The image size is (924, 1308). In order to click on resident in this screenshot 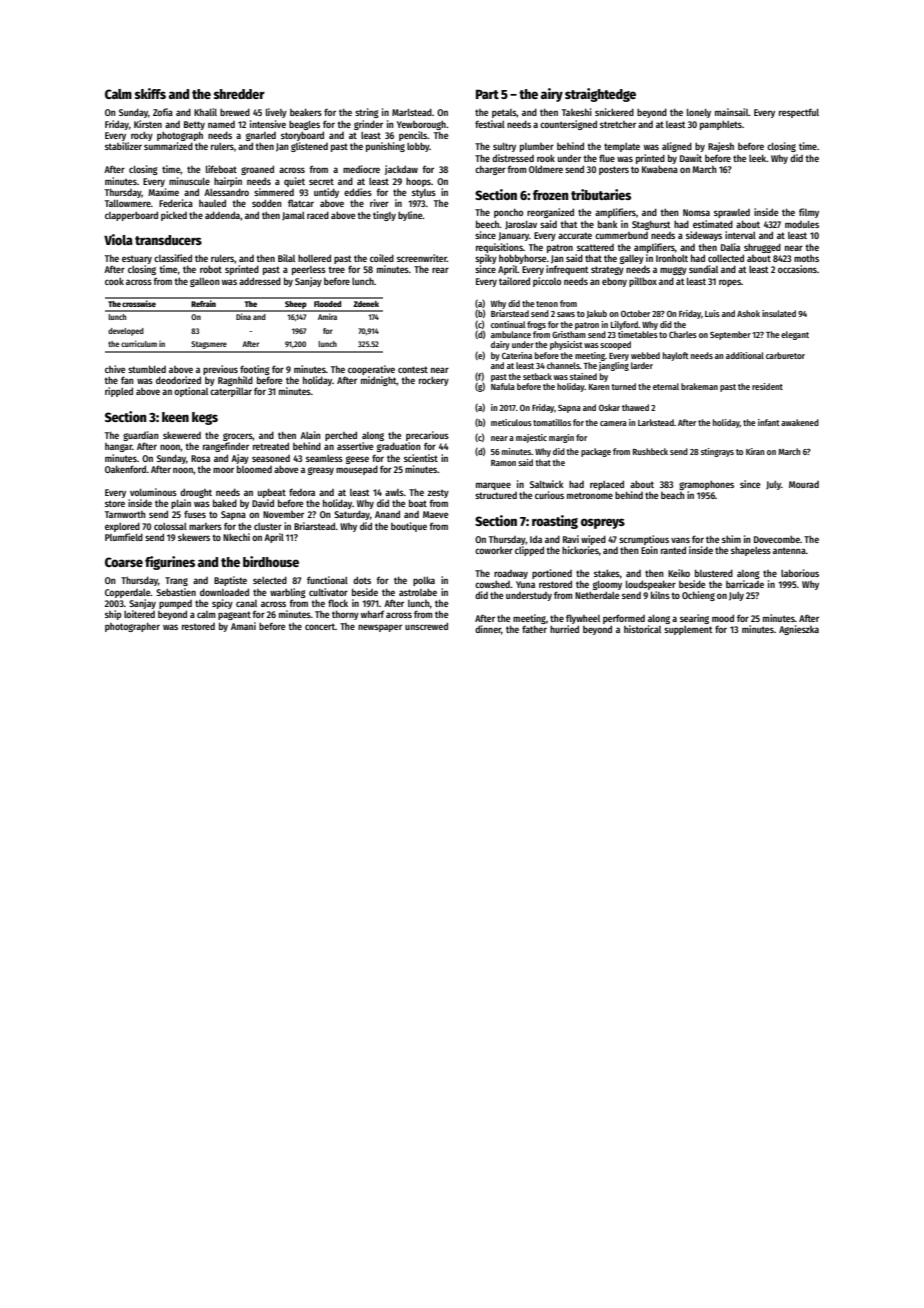, I will do `click(767, 386)`.
